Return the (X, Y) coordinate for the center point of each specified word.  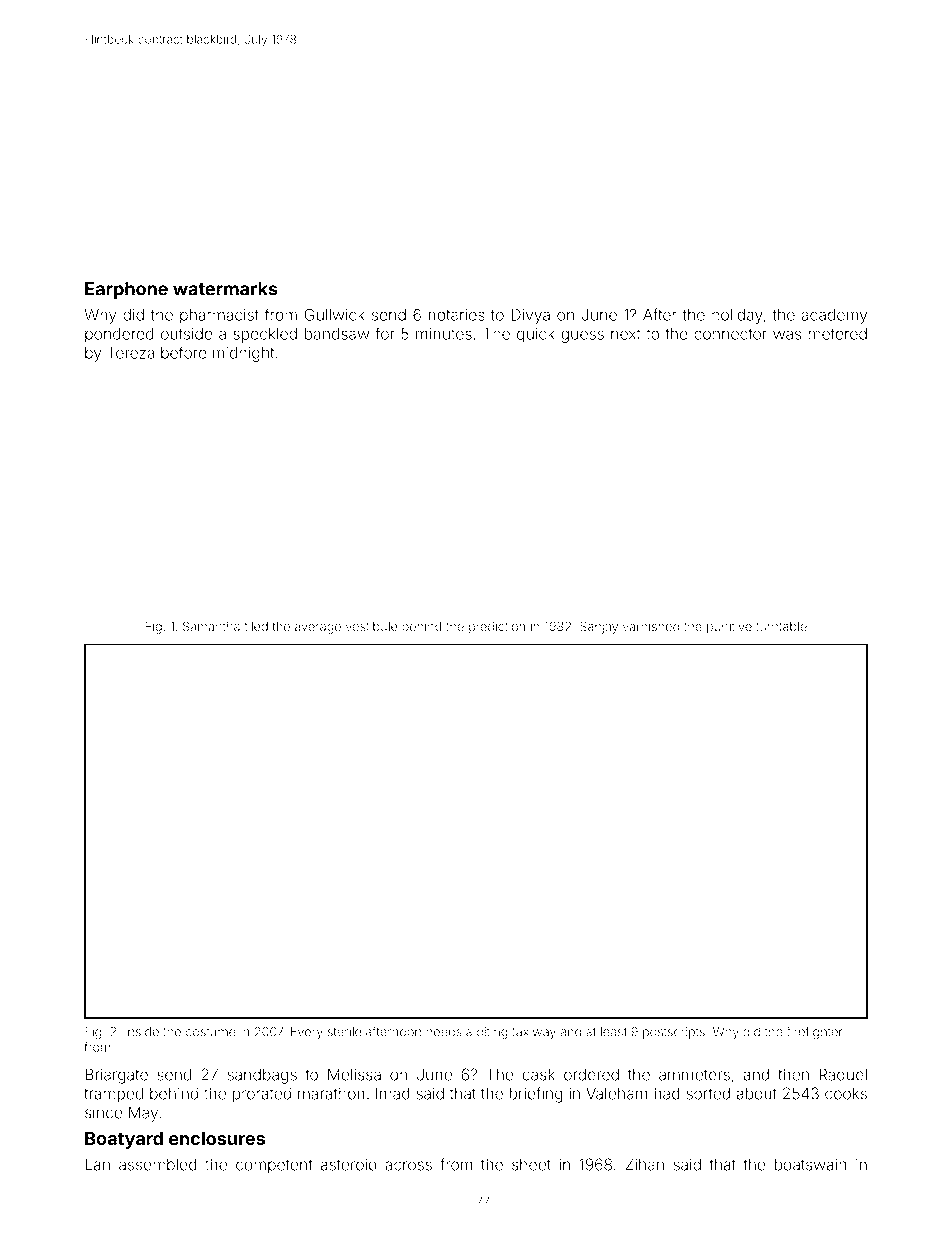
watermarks (225, 289)
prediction (497, 627)
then (793, 1075)
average (318, 629)
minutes (444, 334)
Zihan (645, 1164)
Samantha (211, 626)
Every (307, 1033)
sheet (531, 1165)
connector (730, 334)
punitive (729, 627)
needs (444, 1032)
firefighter (815, 1032)
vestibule (372, 626)
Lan (97, 1165)
